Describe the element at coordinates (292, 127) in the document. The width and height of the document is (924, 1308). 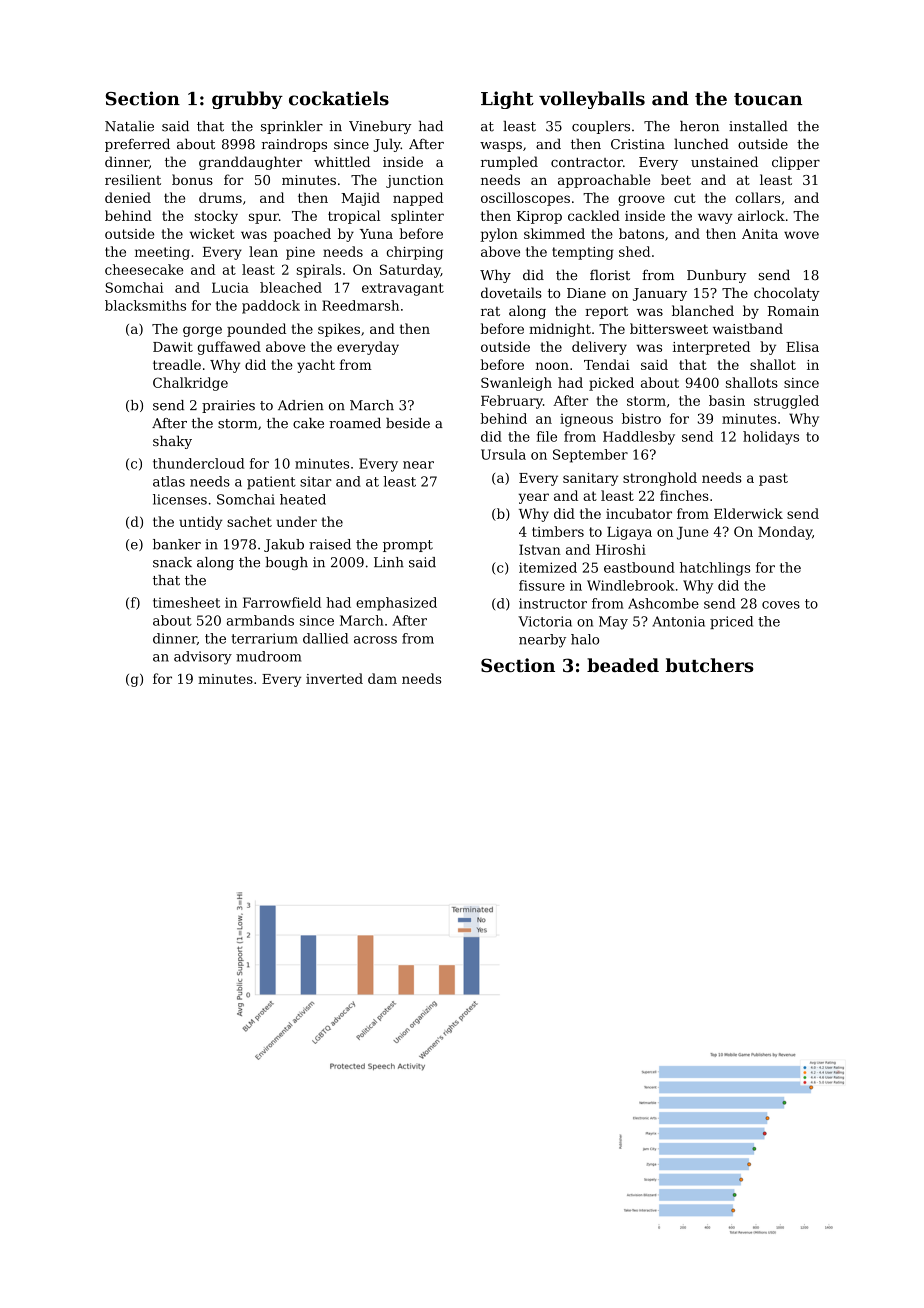
I see `sprinkler` at that location.
